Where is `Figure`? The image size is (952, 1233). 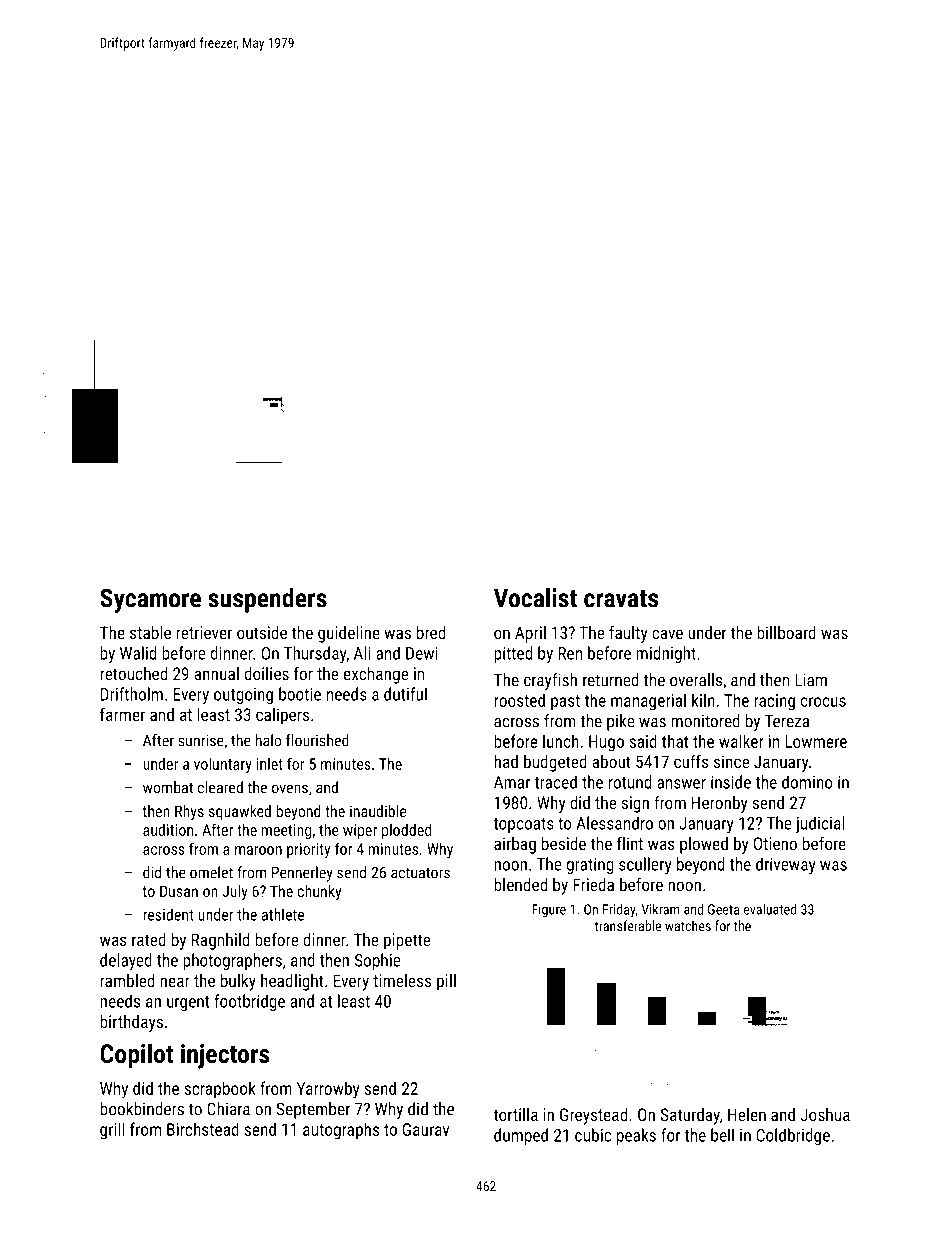
Figure is located at coordinates (549, 910).
